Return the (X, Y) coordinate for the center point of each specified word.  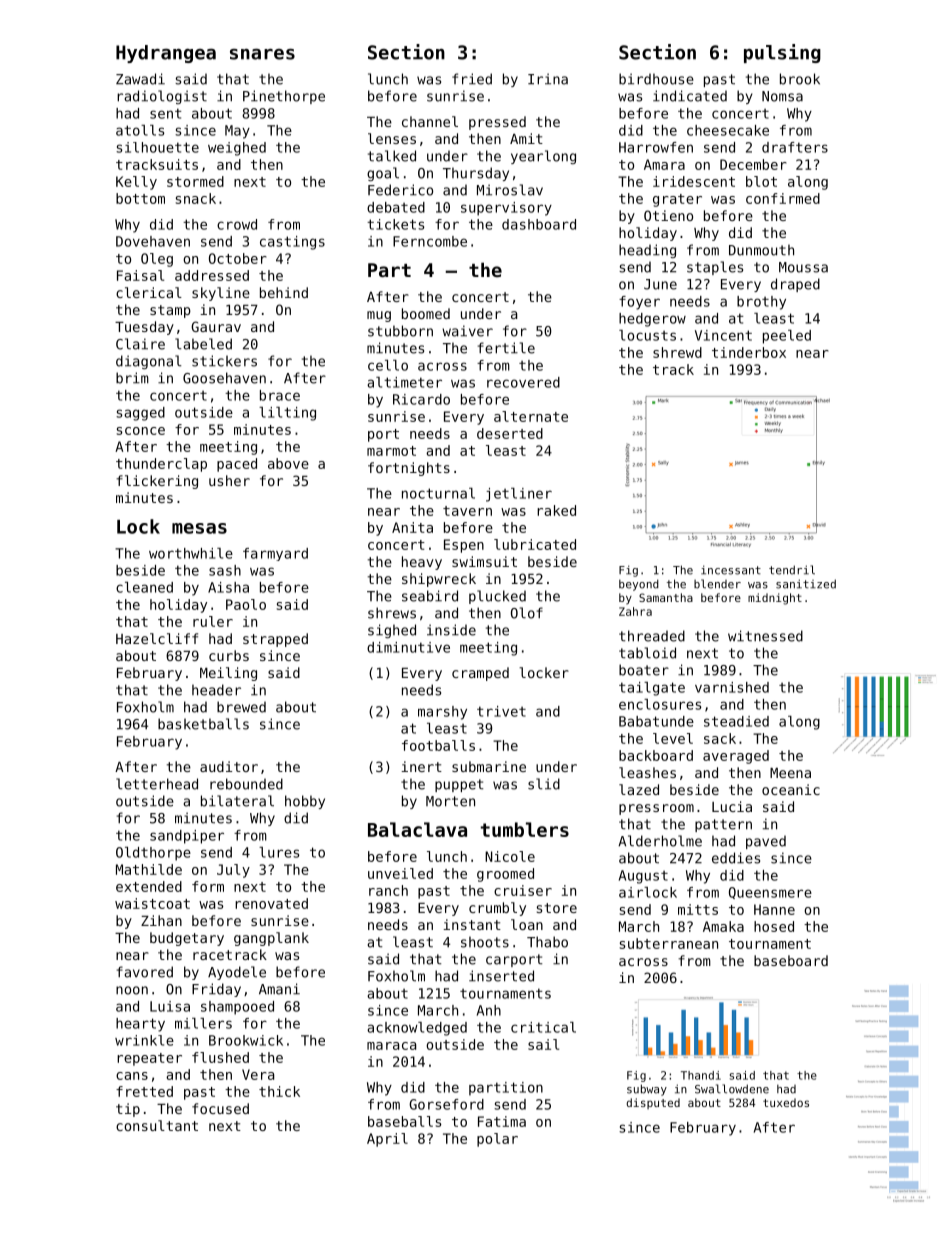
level (673, 738)
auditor (229, 766)
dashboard (539, 224)
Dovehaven (153, 241)
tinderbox (749, 352)
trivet (501, 711)
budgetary (187, 939)
